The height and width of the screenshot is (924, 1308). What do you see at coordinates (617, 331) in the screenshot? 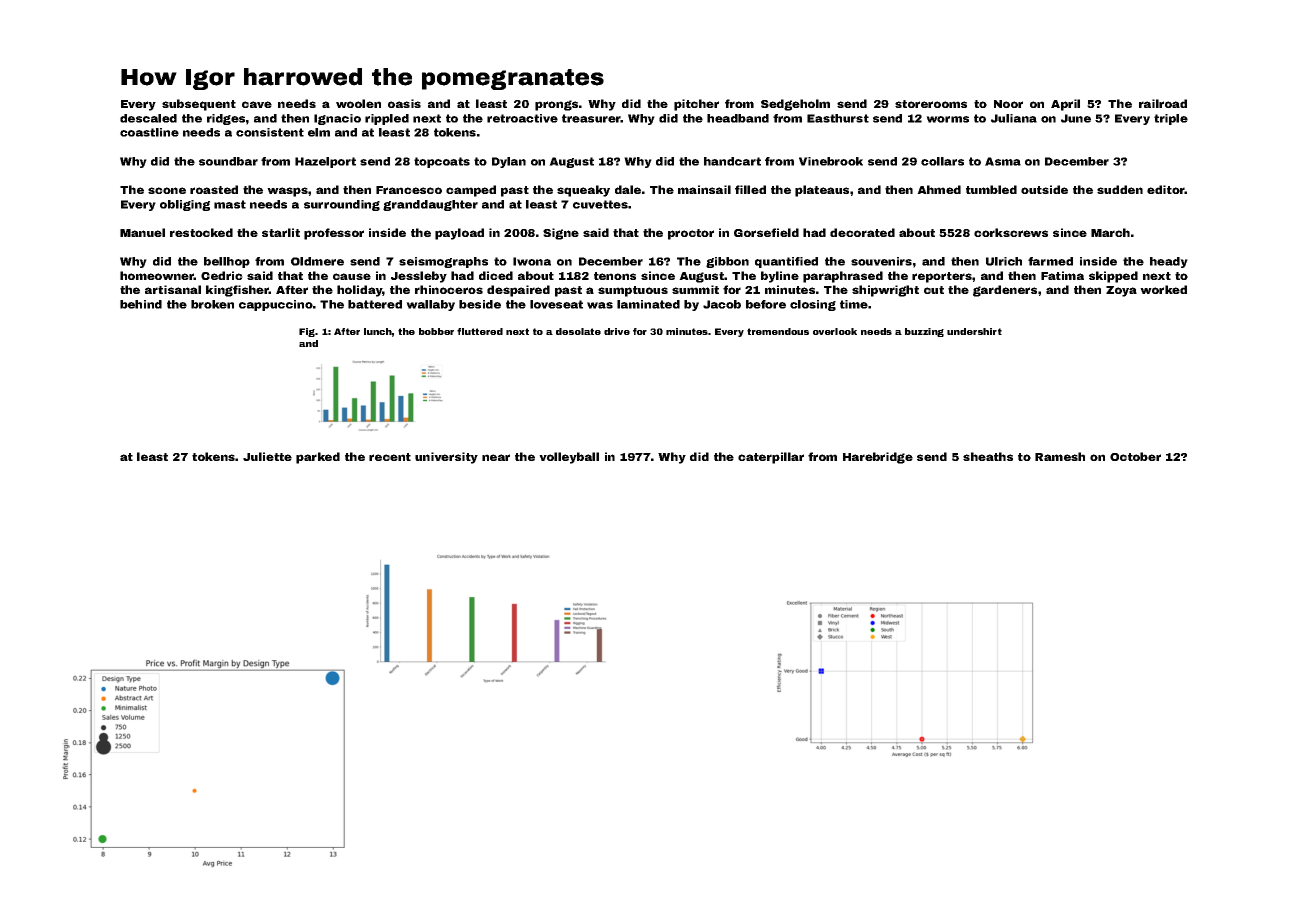
I see `drive` at bounding box center [617, 331].
